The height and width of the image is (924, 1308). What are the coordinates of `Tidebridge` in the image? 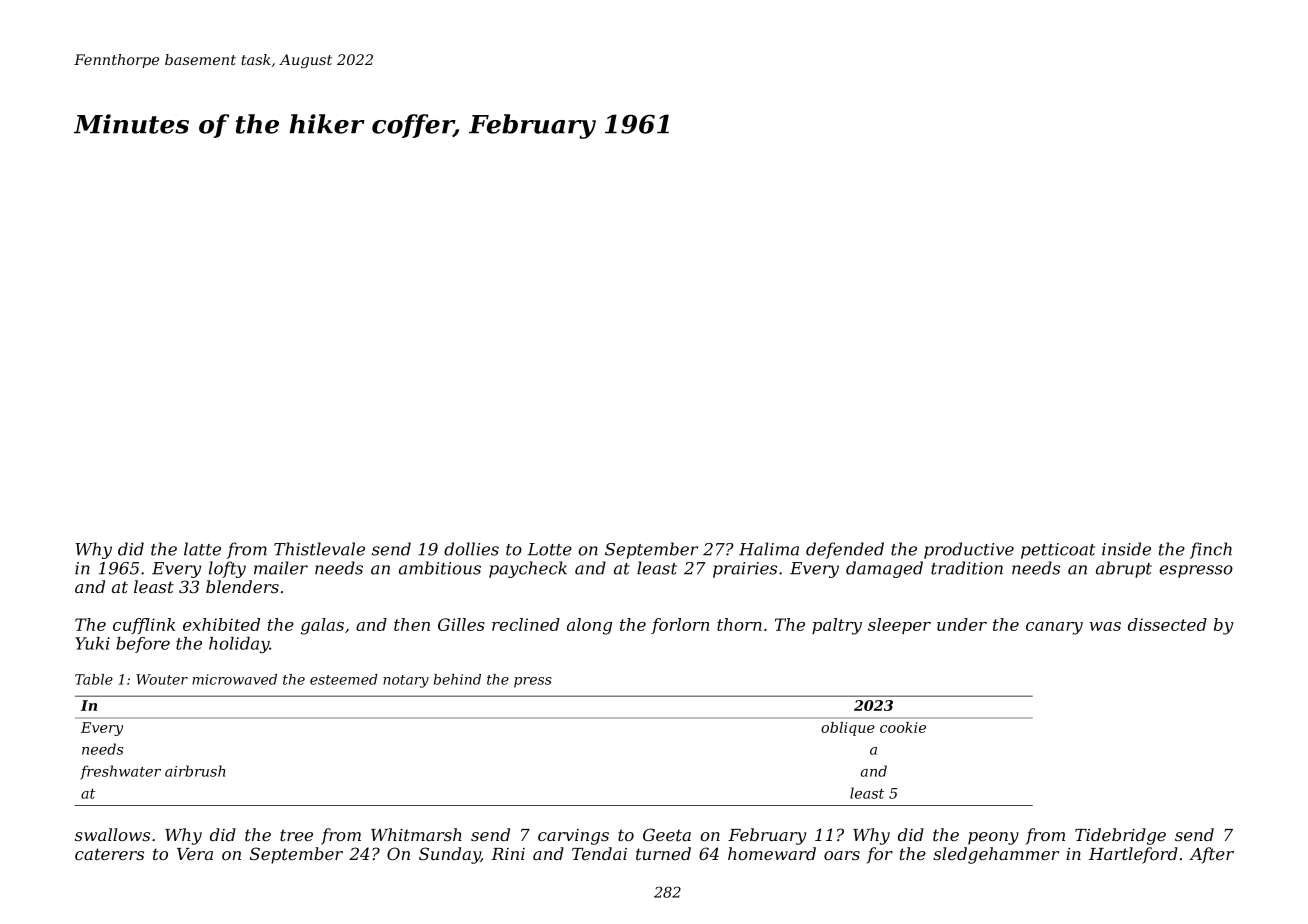 It's located at (1120, 836).
